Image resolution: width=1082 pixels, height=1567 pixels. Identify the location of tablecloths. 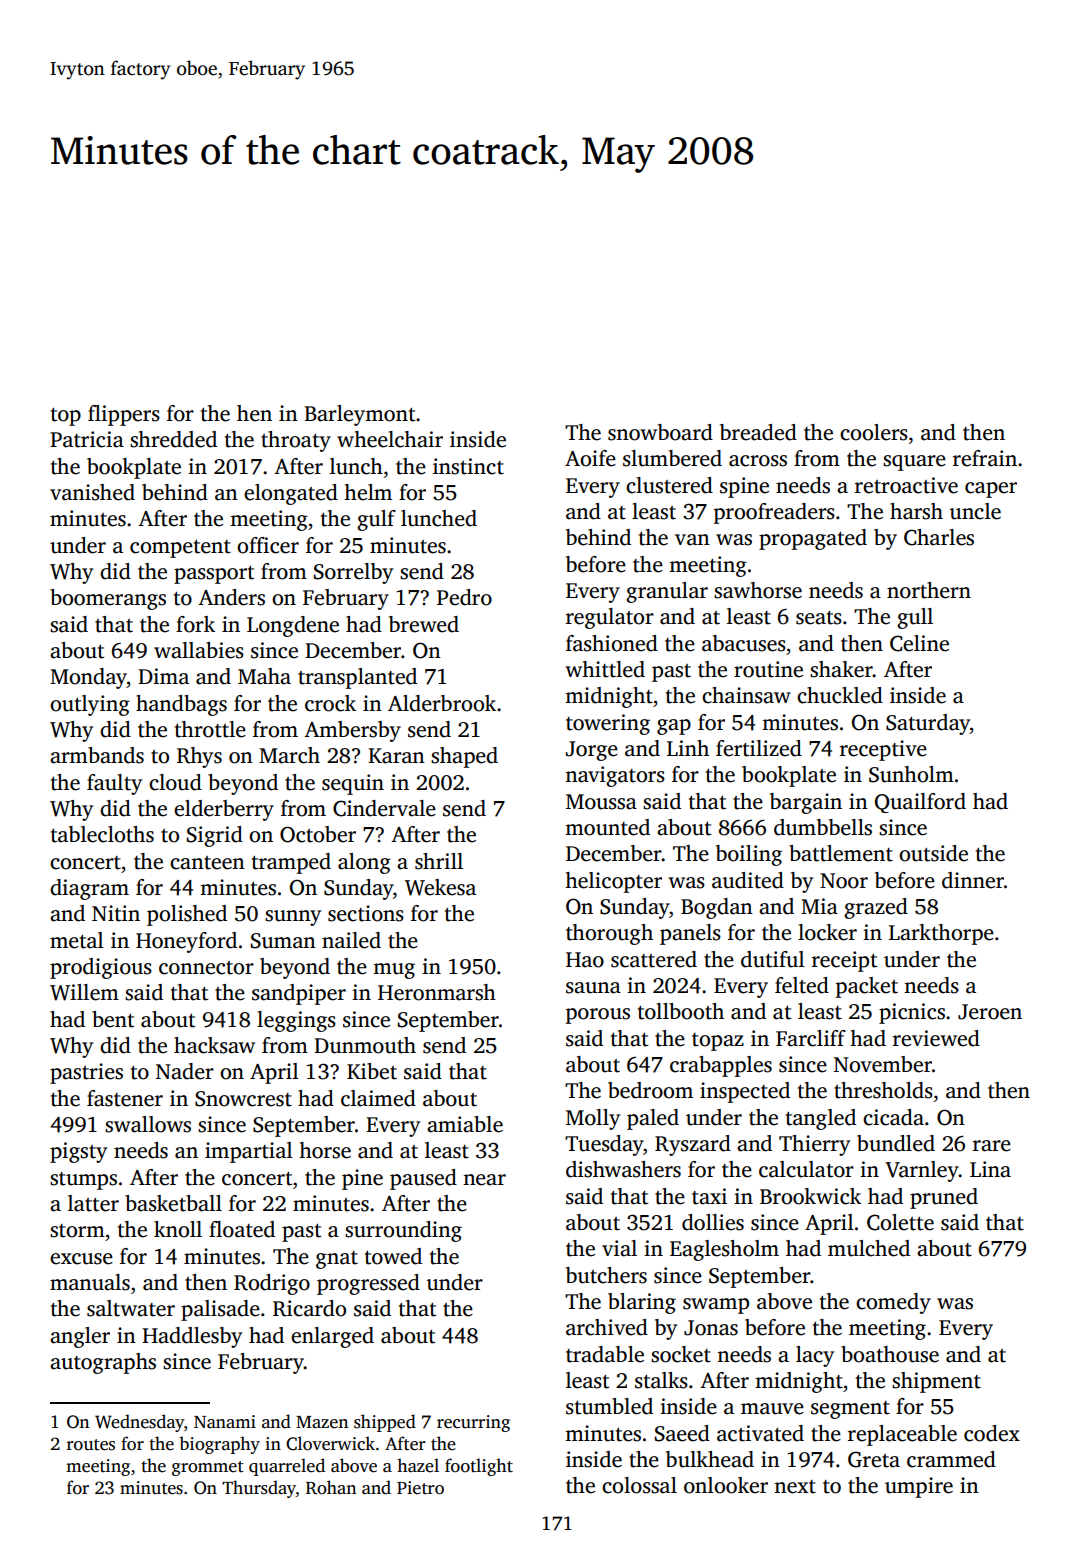
(102, 834).
